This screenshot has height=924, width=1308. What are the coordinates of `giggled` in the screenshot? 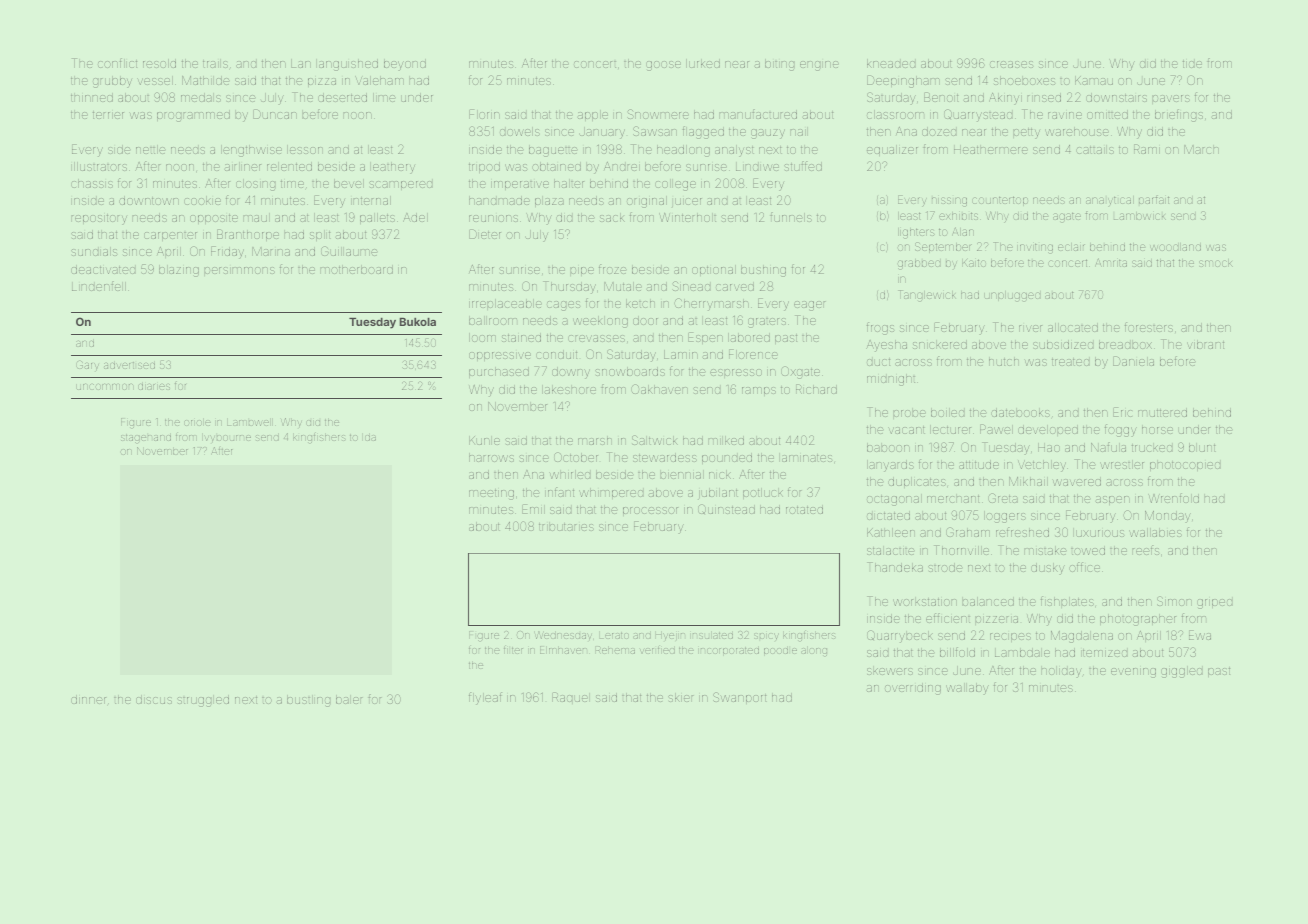 It's located at (1182, 672).
